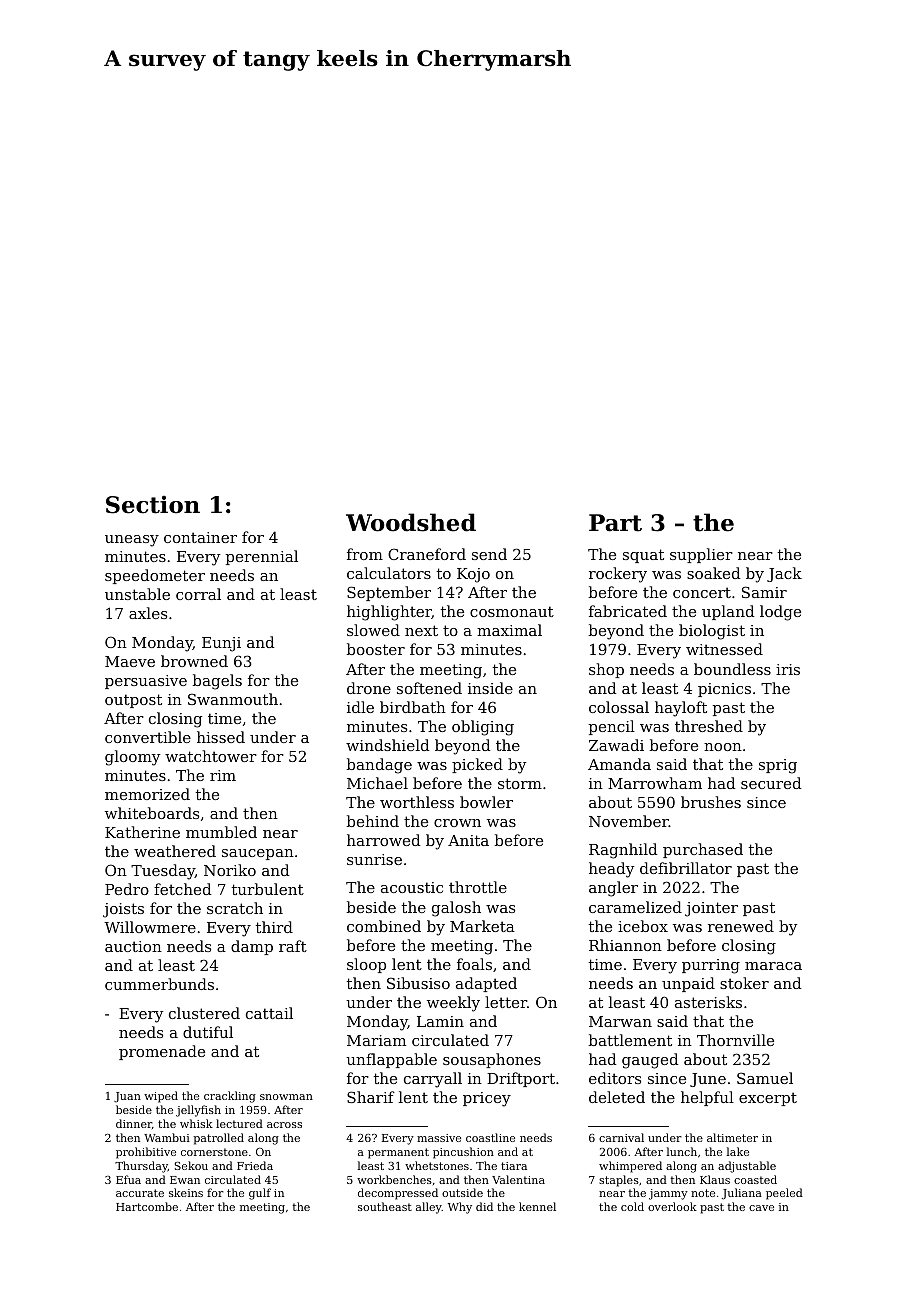  I want to click on rim, so click(223, 775).
